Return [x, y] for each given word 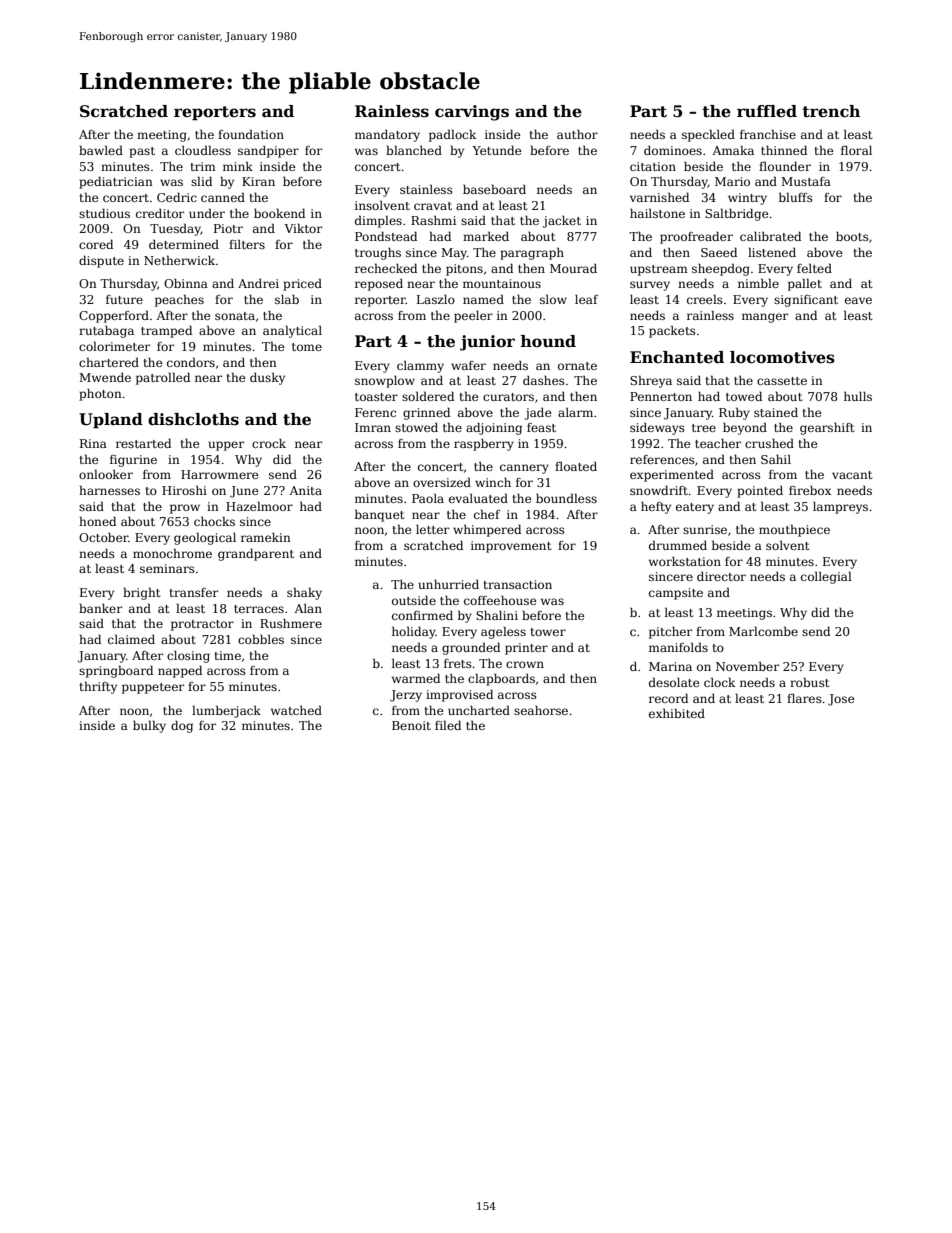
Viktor [303, 228]
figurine [133, 461]
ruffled [767, 111]
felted [814, 268]
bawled [101, 150]
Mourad [573, 268]
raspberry [484, 445]
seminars [167, 568]
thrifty [98, 687]
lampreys [840, 508]
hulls [858, 396]
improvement [511, 547]
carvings [472, 113]
